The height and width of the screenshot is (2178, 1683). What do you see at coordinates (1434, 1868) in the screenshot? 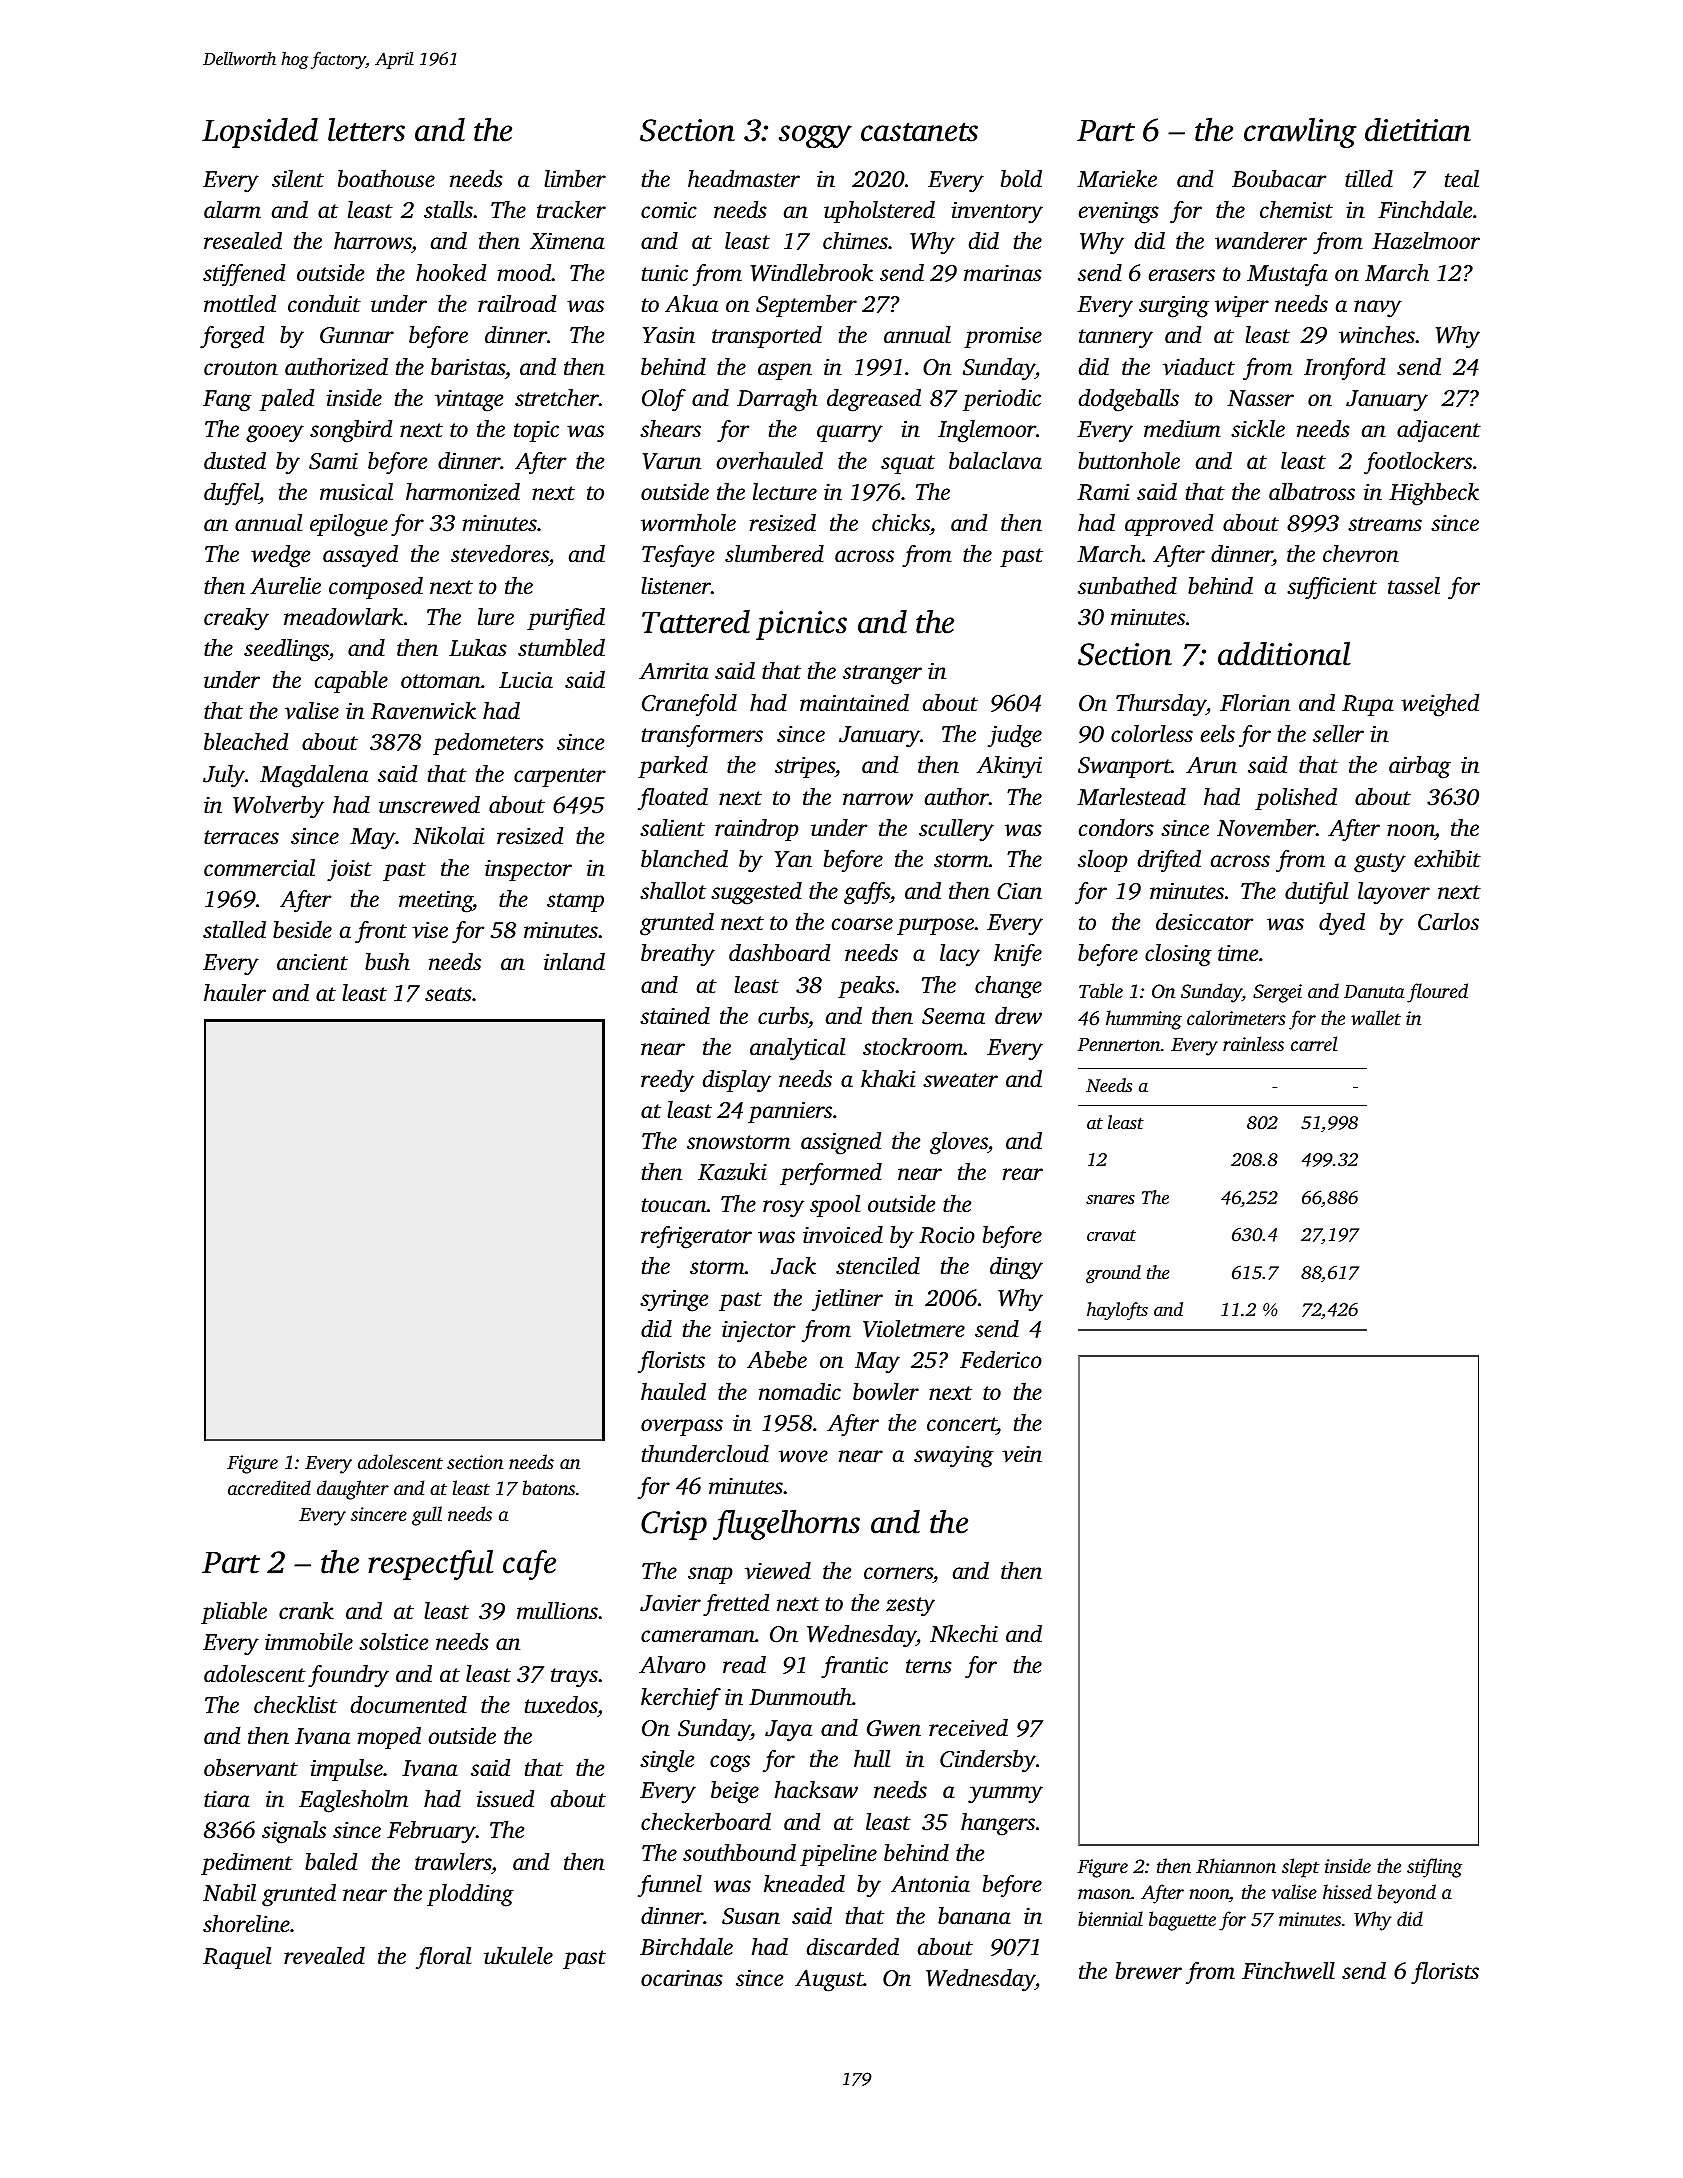
I see `stifling` at bounding box center [1434, 1868].
